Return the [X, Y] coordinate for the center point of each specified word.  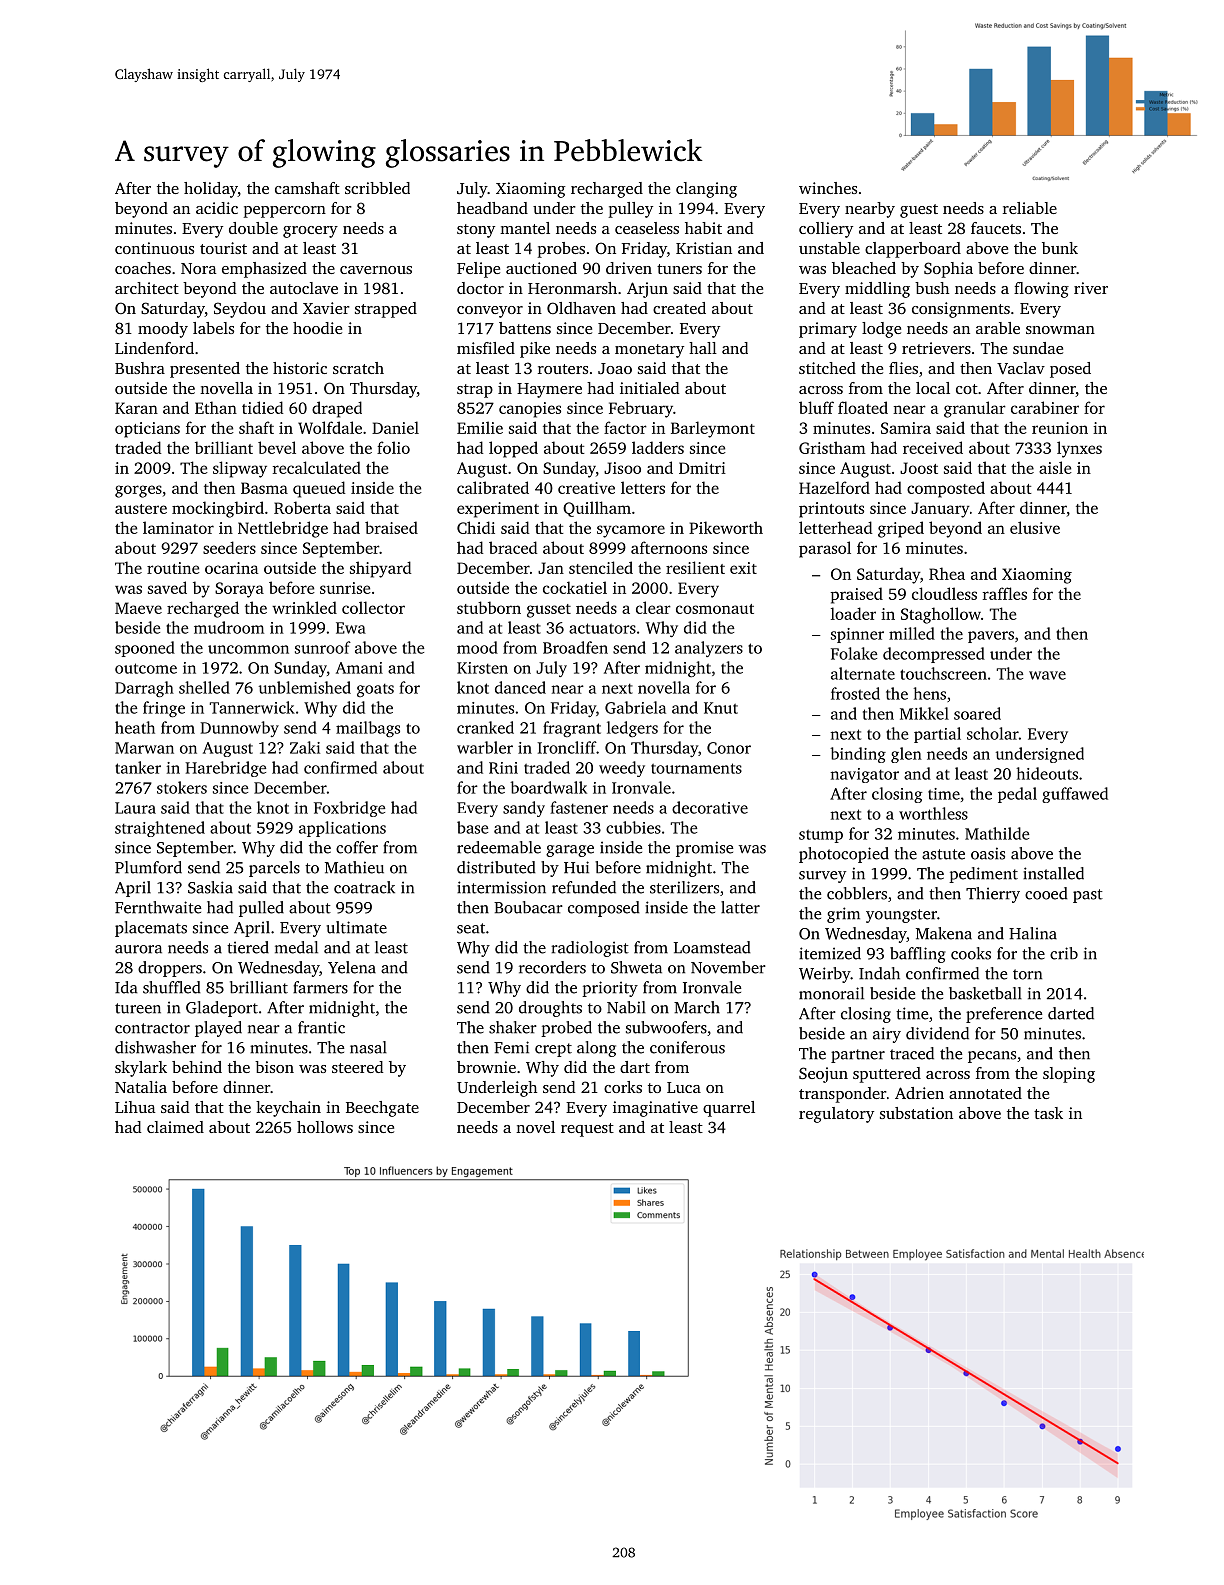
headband [492, 208]
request [587, 1130]
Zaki [305, 747]
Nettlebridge [283, 529]
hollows [325, 1127]
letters [643, 487]
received [933, 447]
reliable [1030, 208]
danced [520, 687]
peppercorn [285, 212]
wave [1047, 675]
